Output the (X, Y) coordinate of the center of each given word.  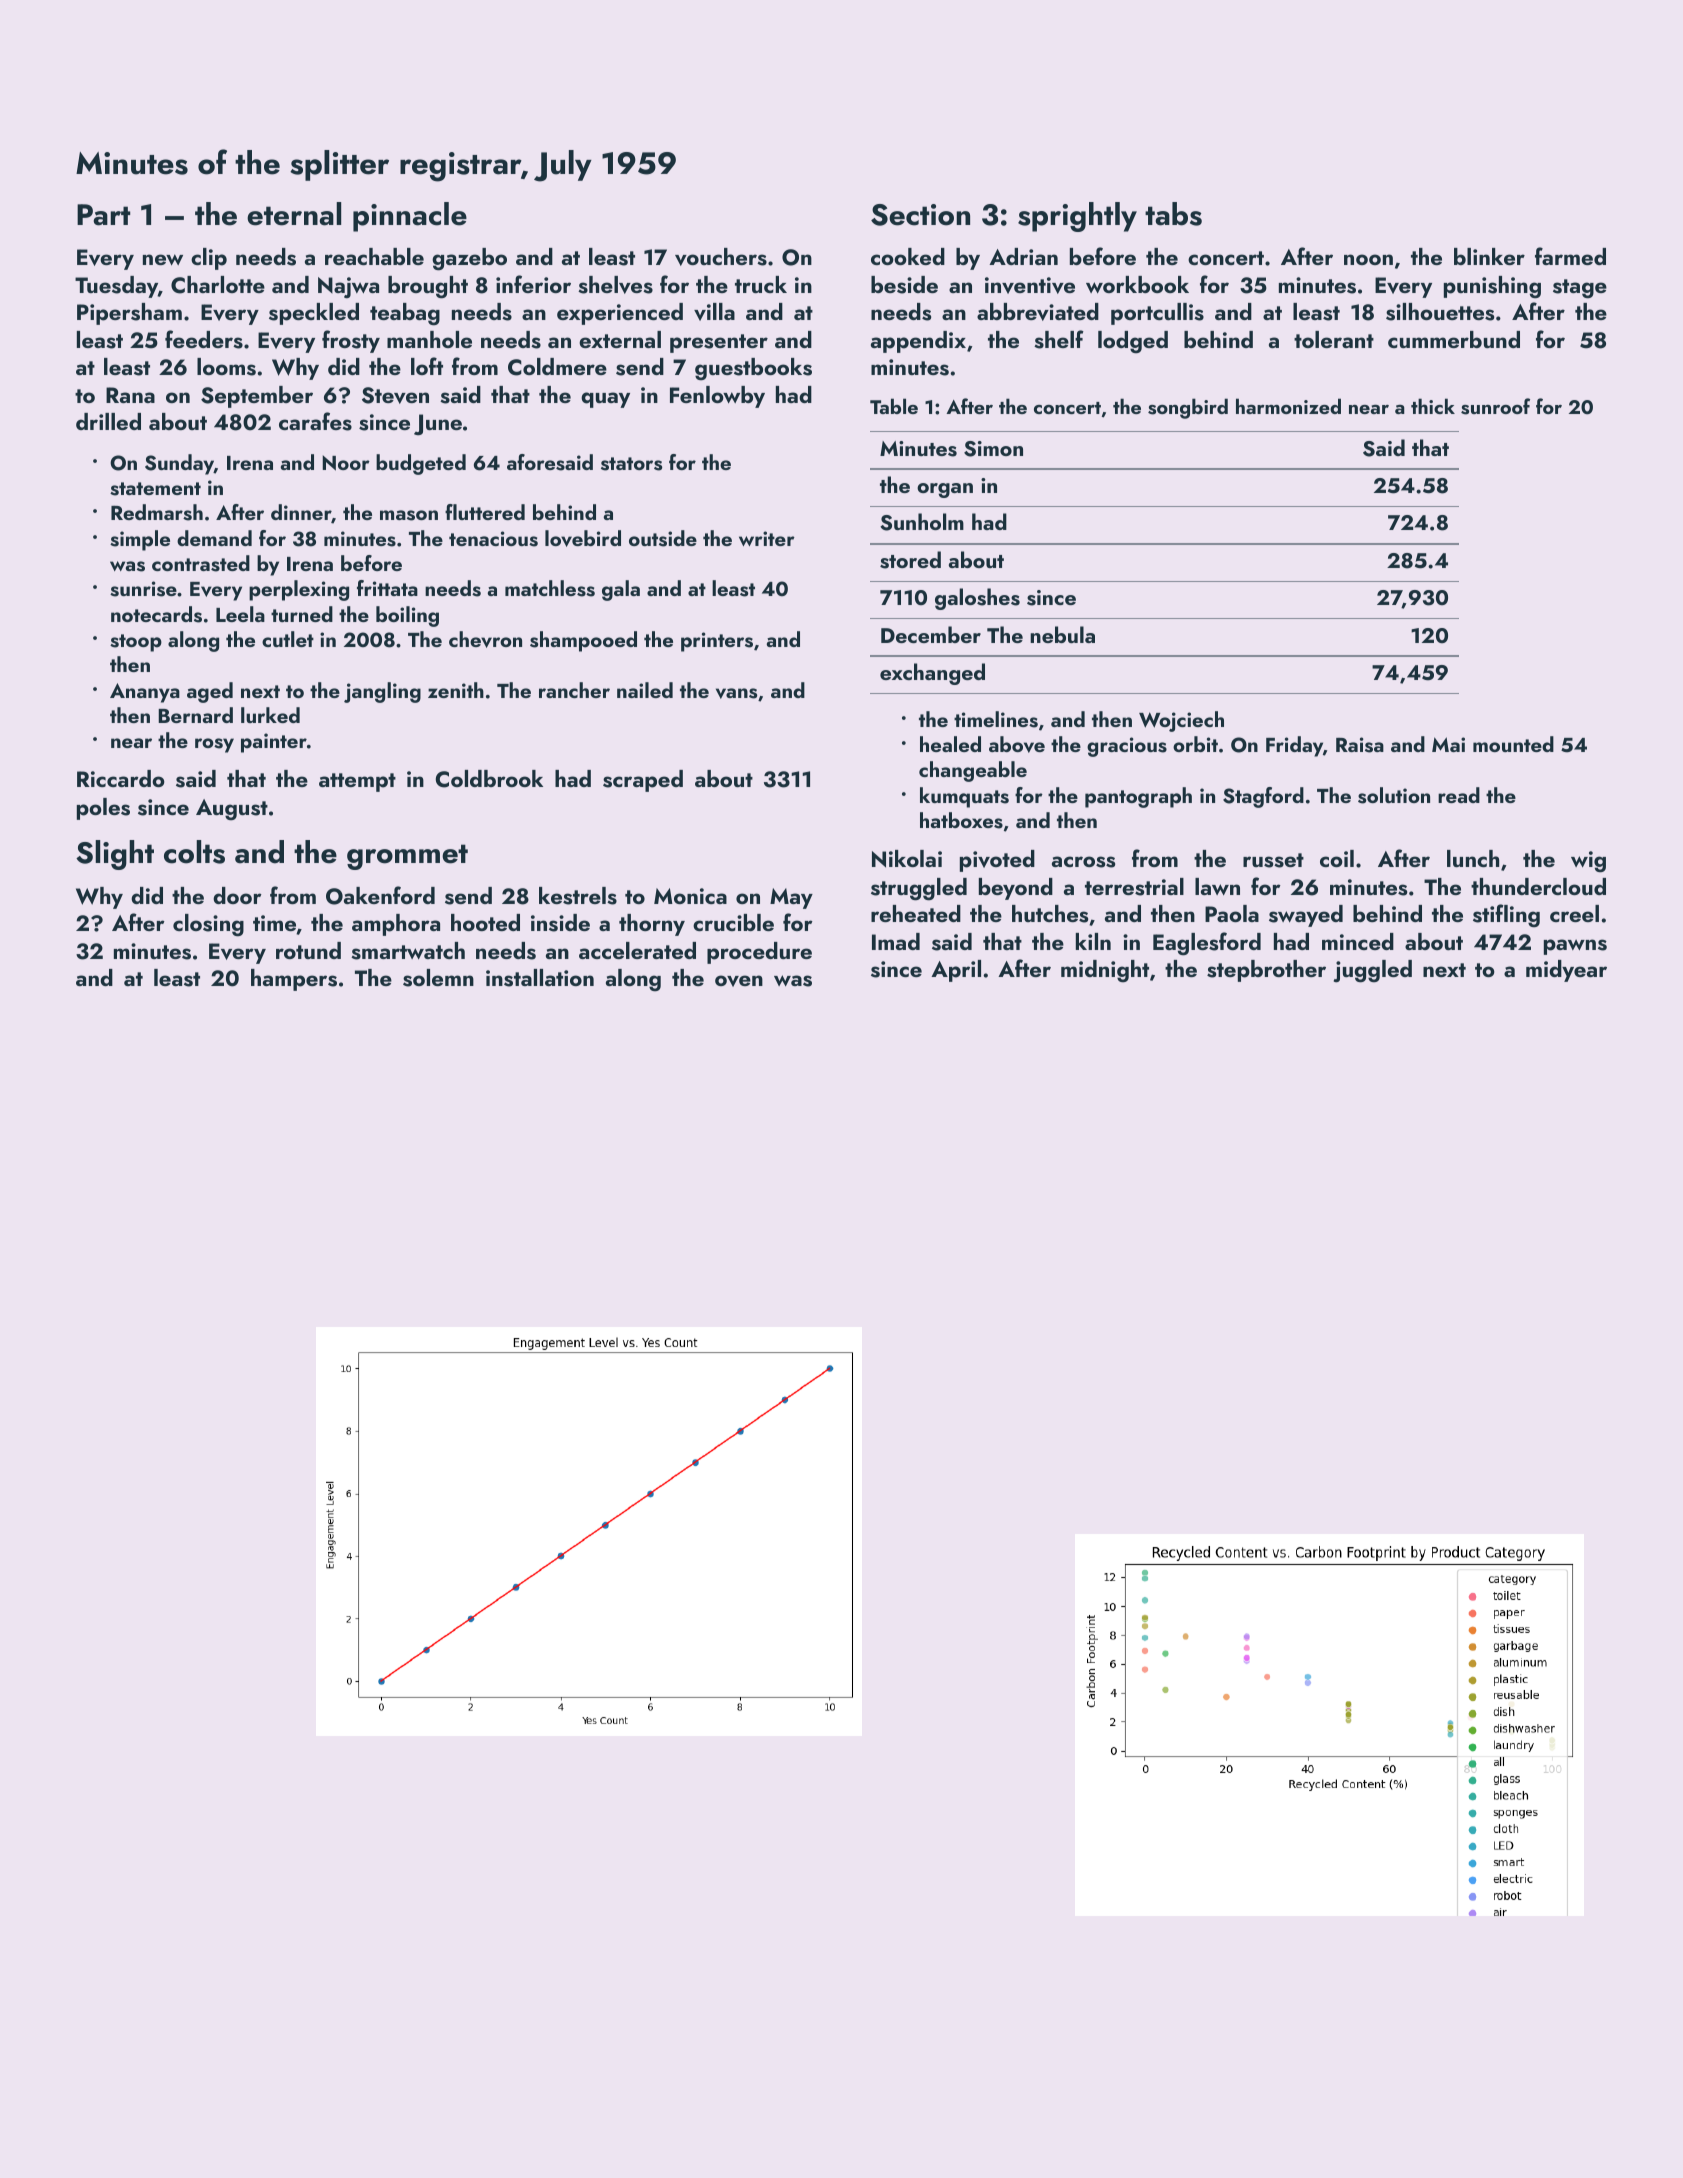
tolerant (1334, 339)
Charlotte (218, 285)
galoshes (977, 599)
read (1459, 795)
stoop (136, 643)
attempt (357, 782)
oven (739, 981)
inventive (1030, 285)
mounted (1513, 744)
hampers (294, 980)
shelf (1059, 339)
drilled (108, 421)
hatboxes (961, 820)
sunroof (1495, 406)
